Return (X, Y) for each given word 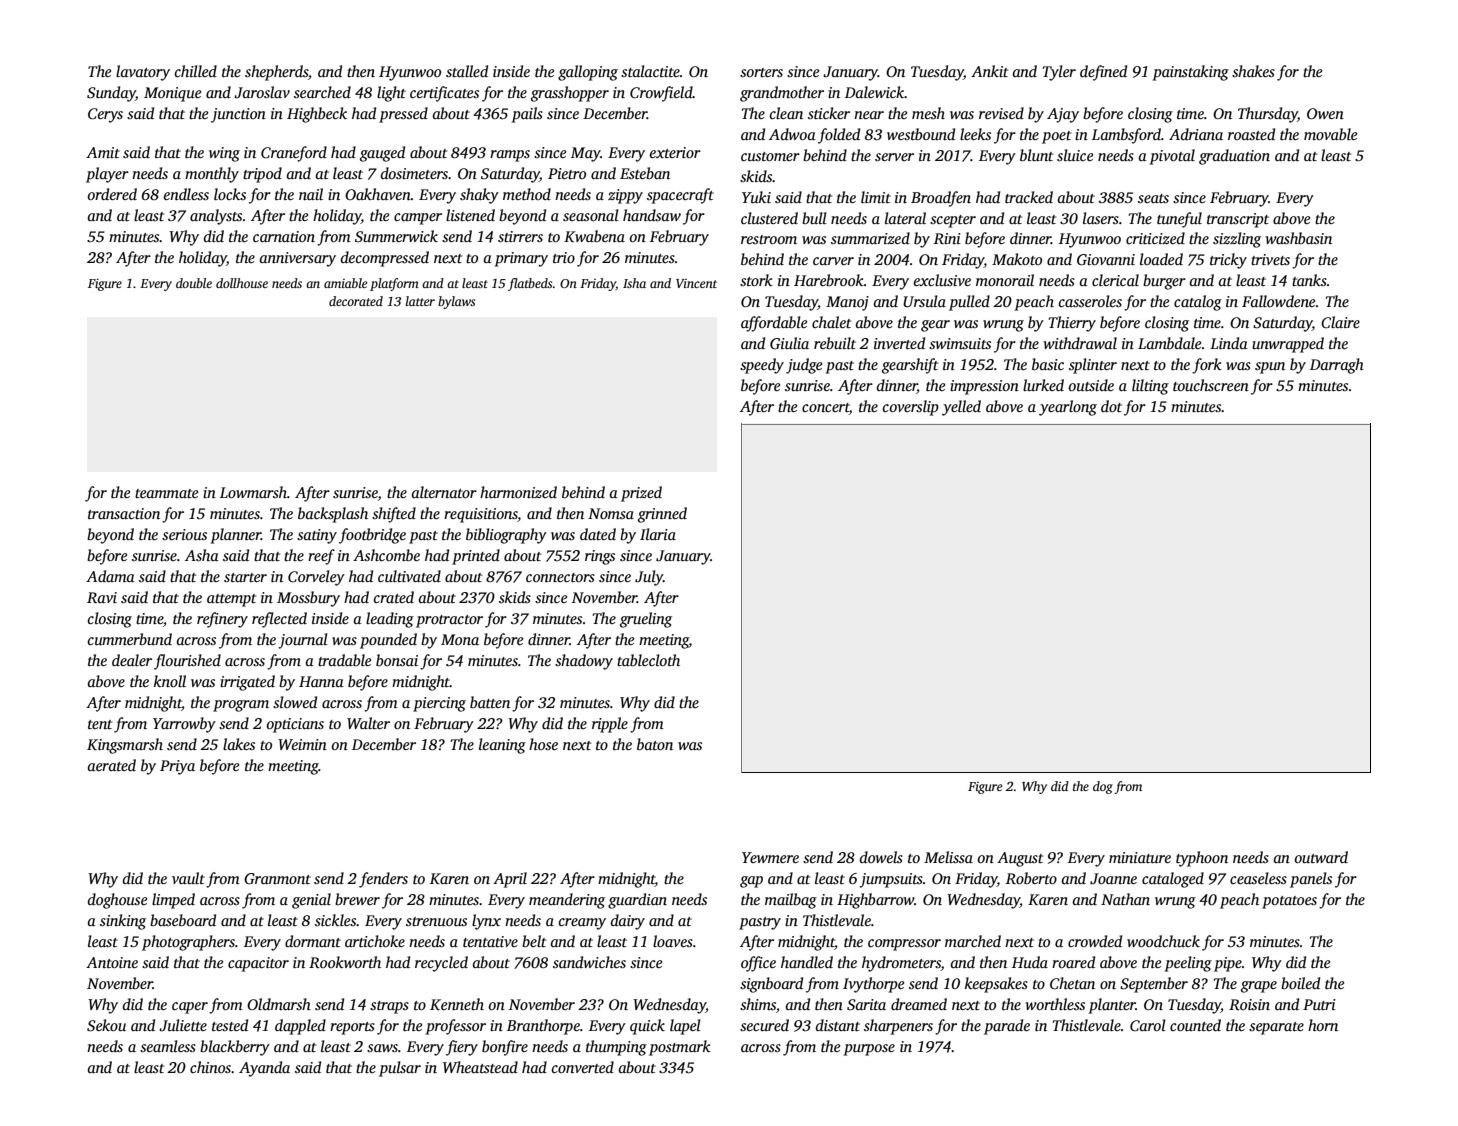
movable (1330, 134)
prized (641, 494)
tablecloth (648, 660)
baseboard (183, 920)
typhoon (1202, 859)
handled (807, 962)
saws (382, 1048)
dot (1111, 406)
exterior (675, 152)
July (649, 578)
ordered (112, 194)
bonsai (397, 660)
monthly (212, 175)
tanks (1309, 280)
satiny (317, 536)
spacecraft (680, 196)
